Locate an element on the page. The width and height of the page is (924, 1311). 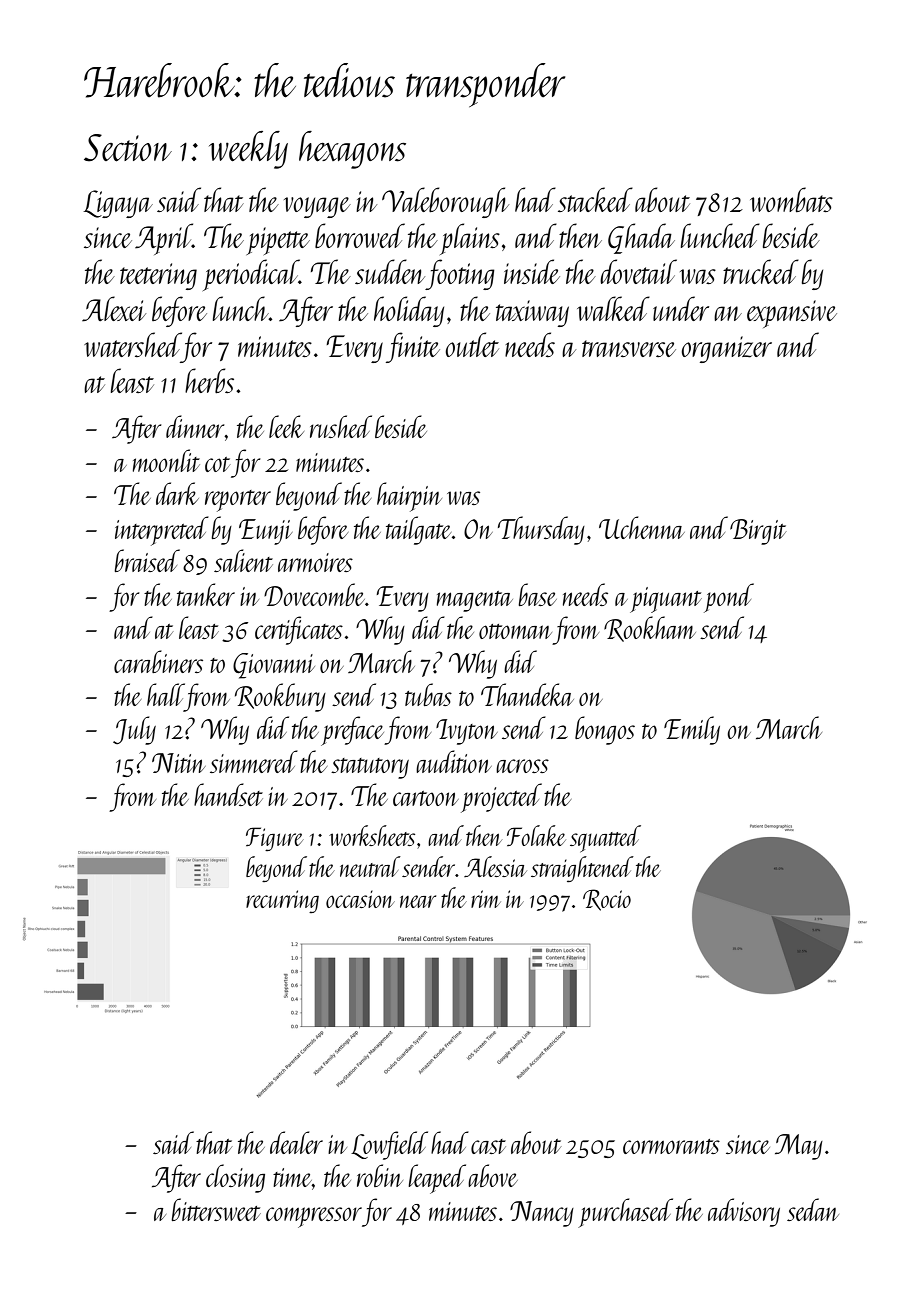
outlet is located at coordinates (472, 344).
